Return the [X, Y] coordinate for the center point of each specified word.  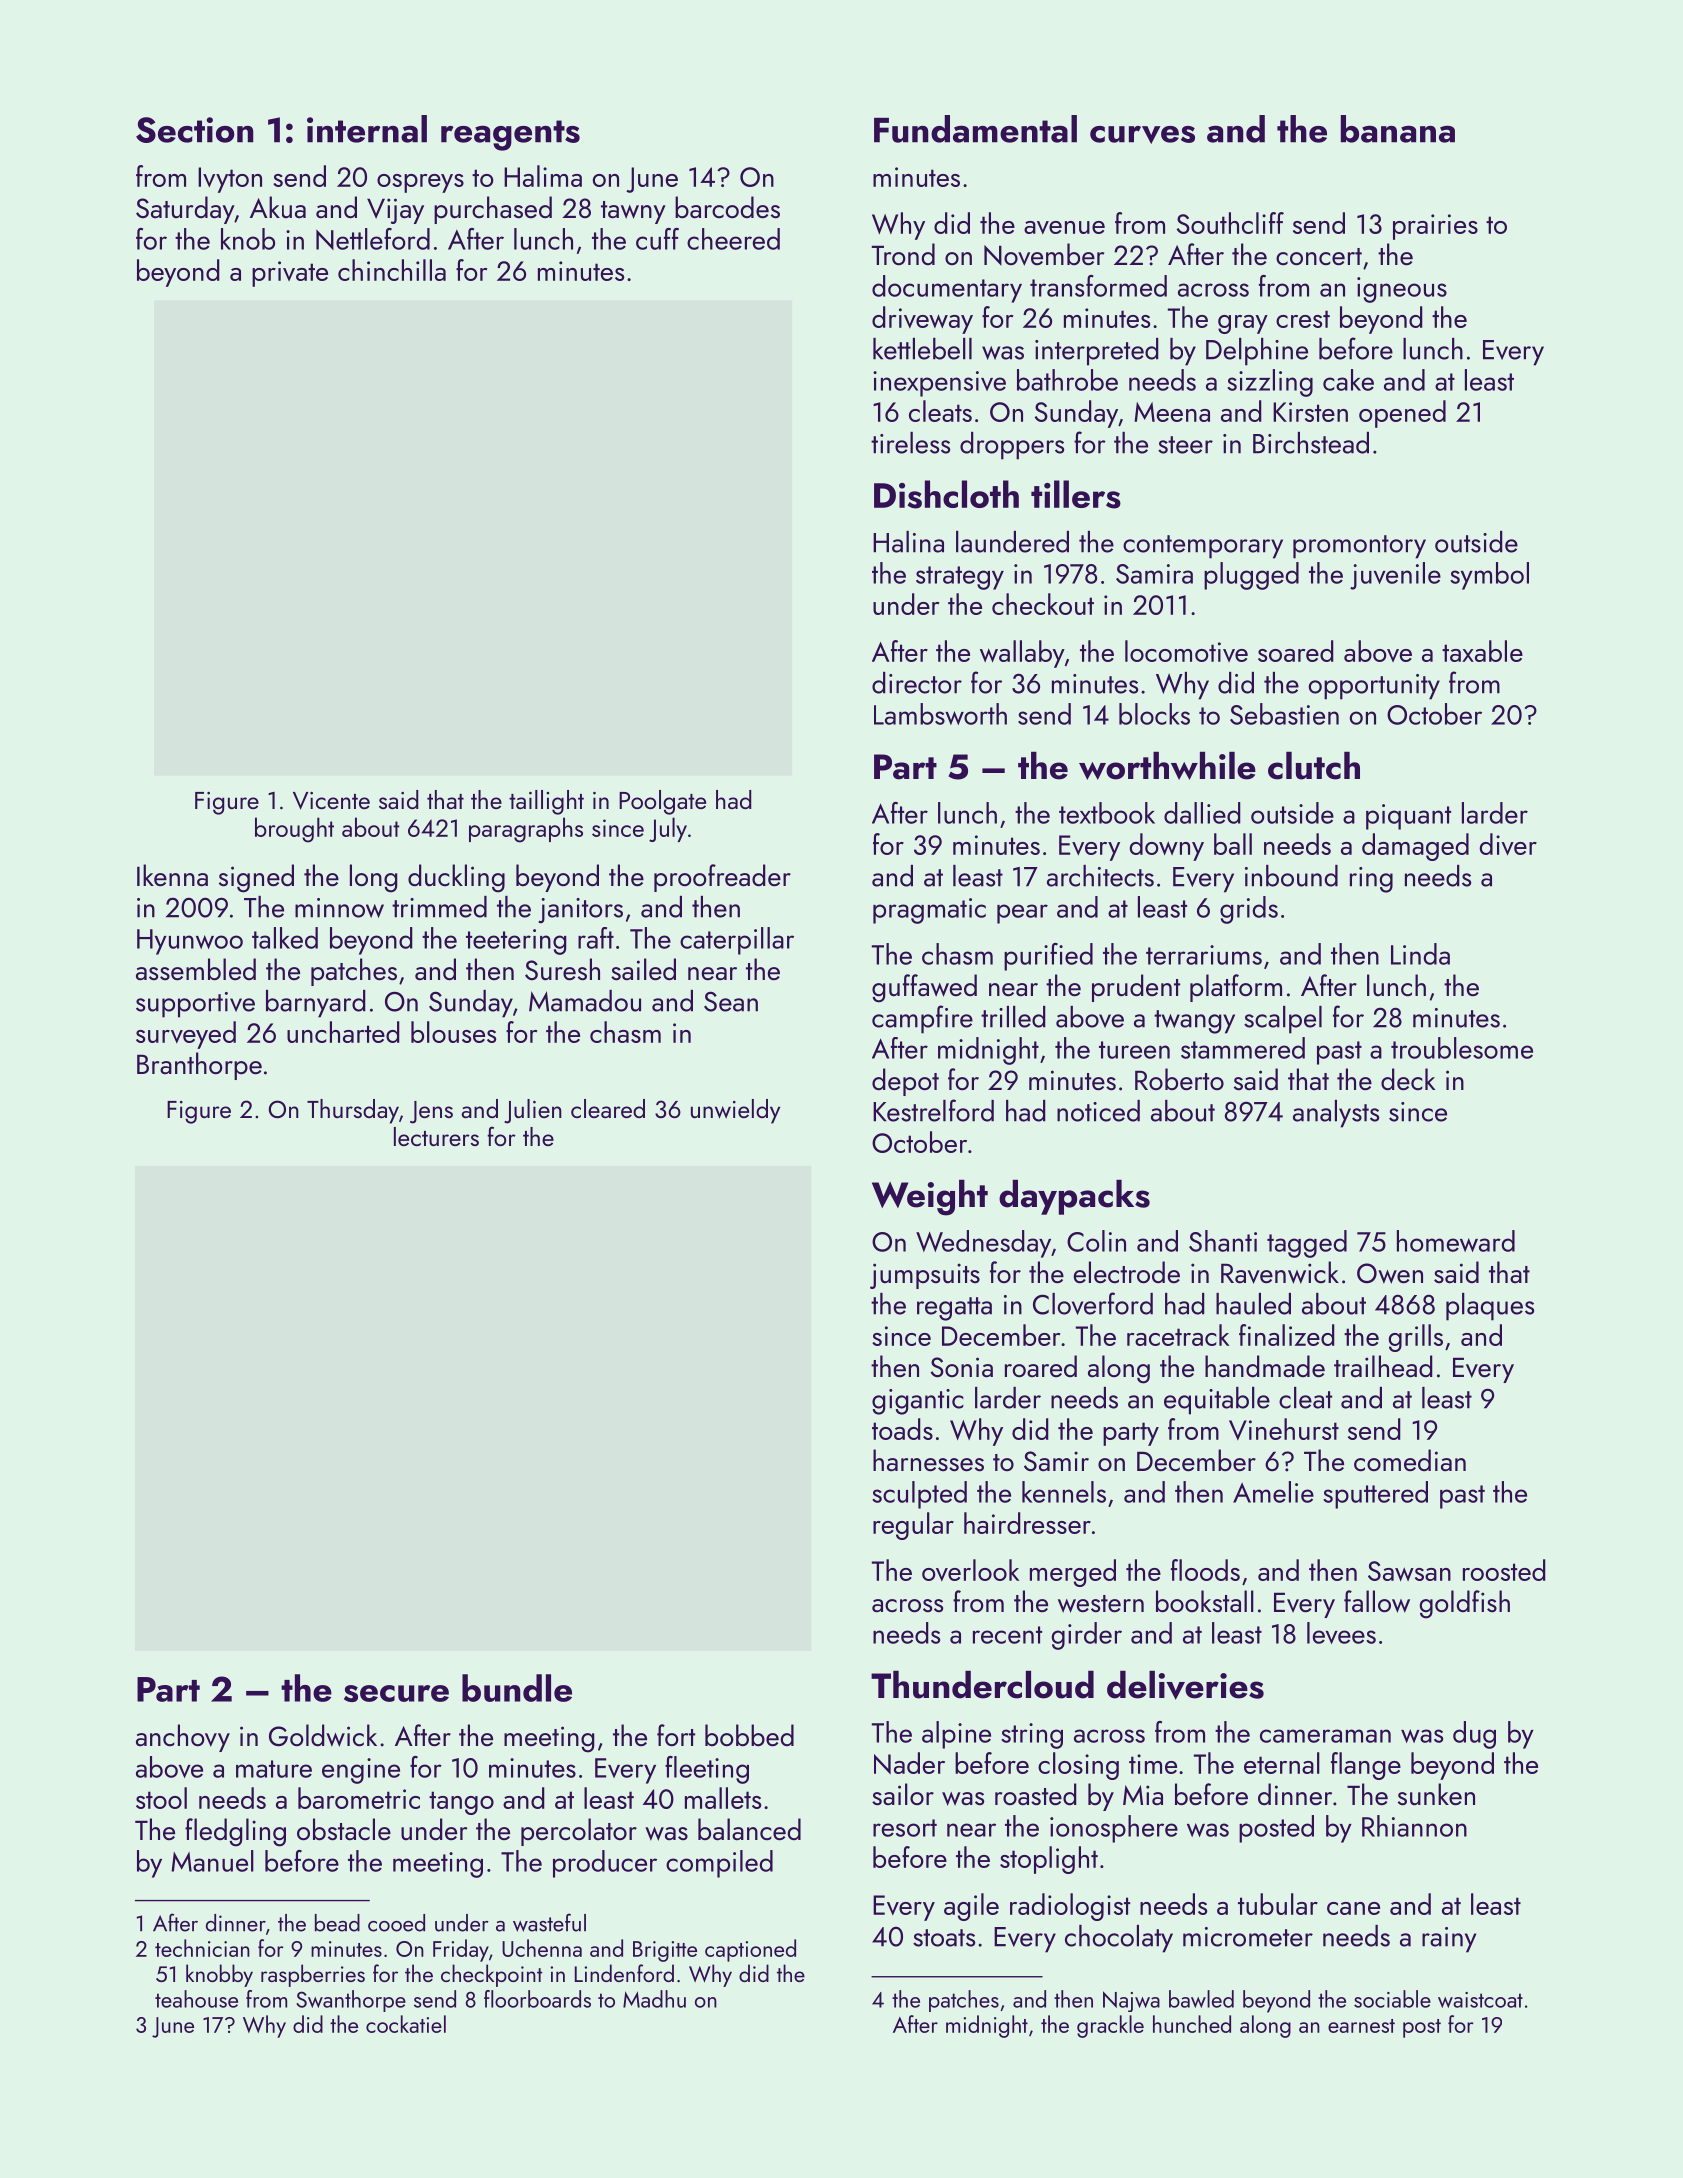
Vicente [331, 801]
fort [676, 1735]
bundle [517, 1688]
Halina [908, 542]
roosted [1504, 1570]
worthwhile [1167, 766]
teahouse [196, 1999]
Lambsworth [940, 714]
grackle [1110, 2026]
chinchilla [392, 270]
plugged [1251, 576]
